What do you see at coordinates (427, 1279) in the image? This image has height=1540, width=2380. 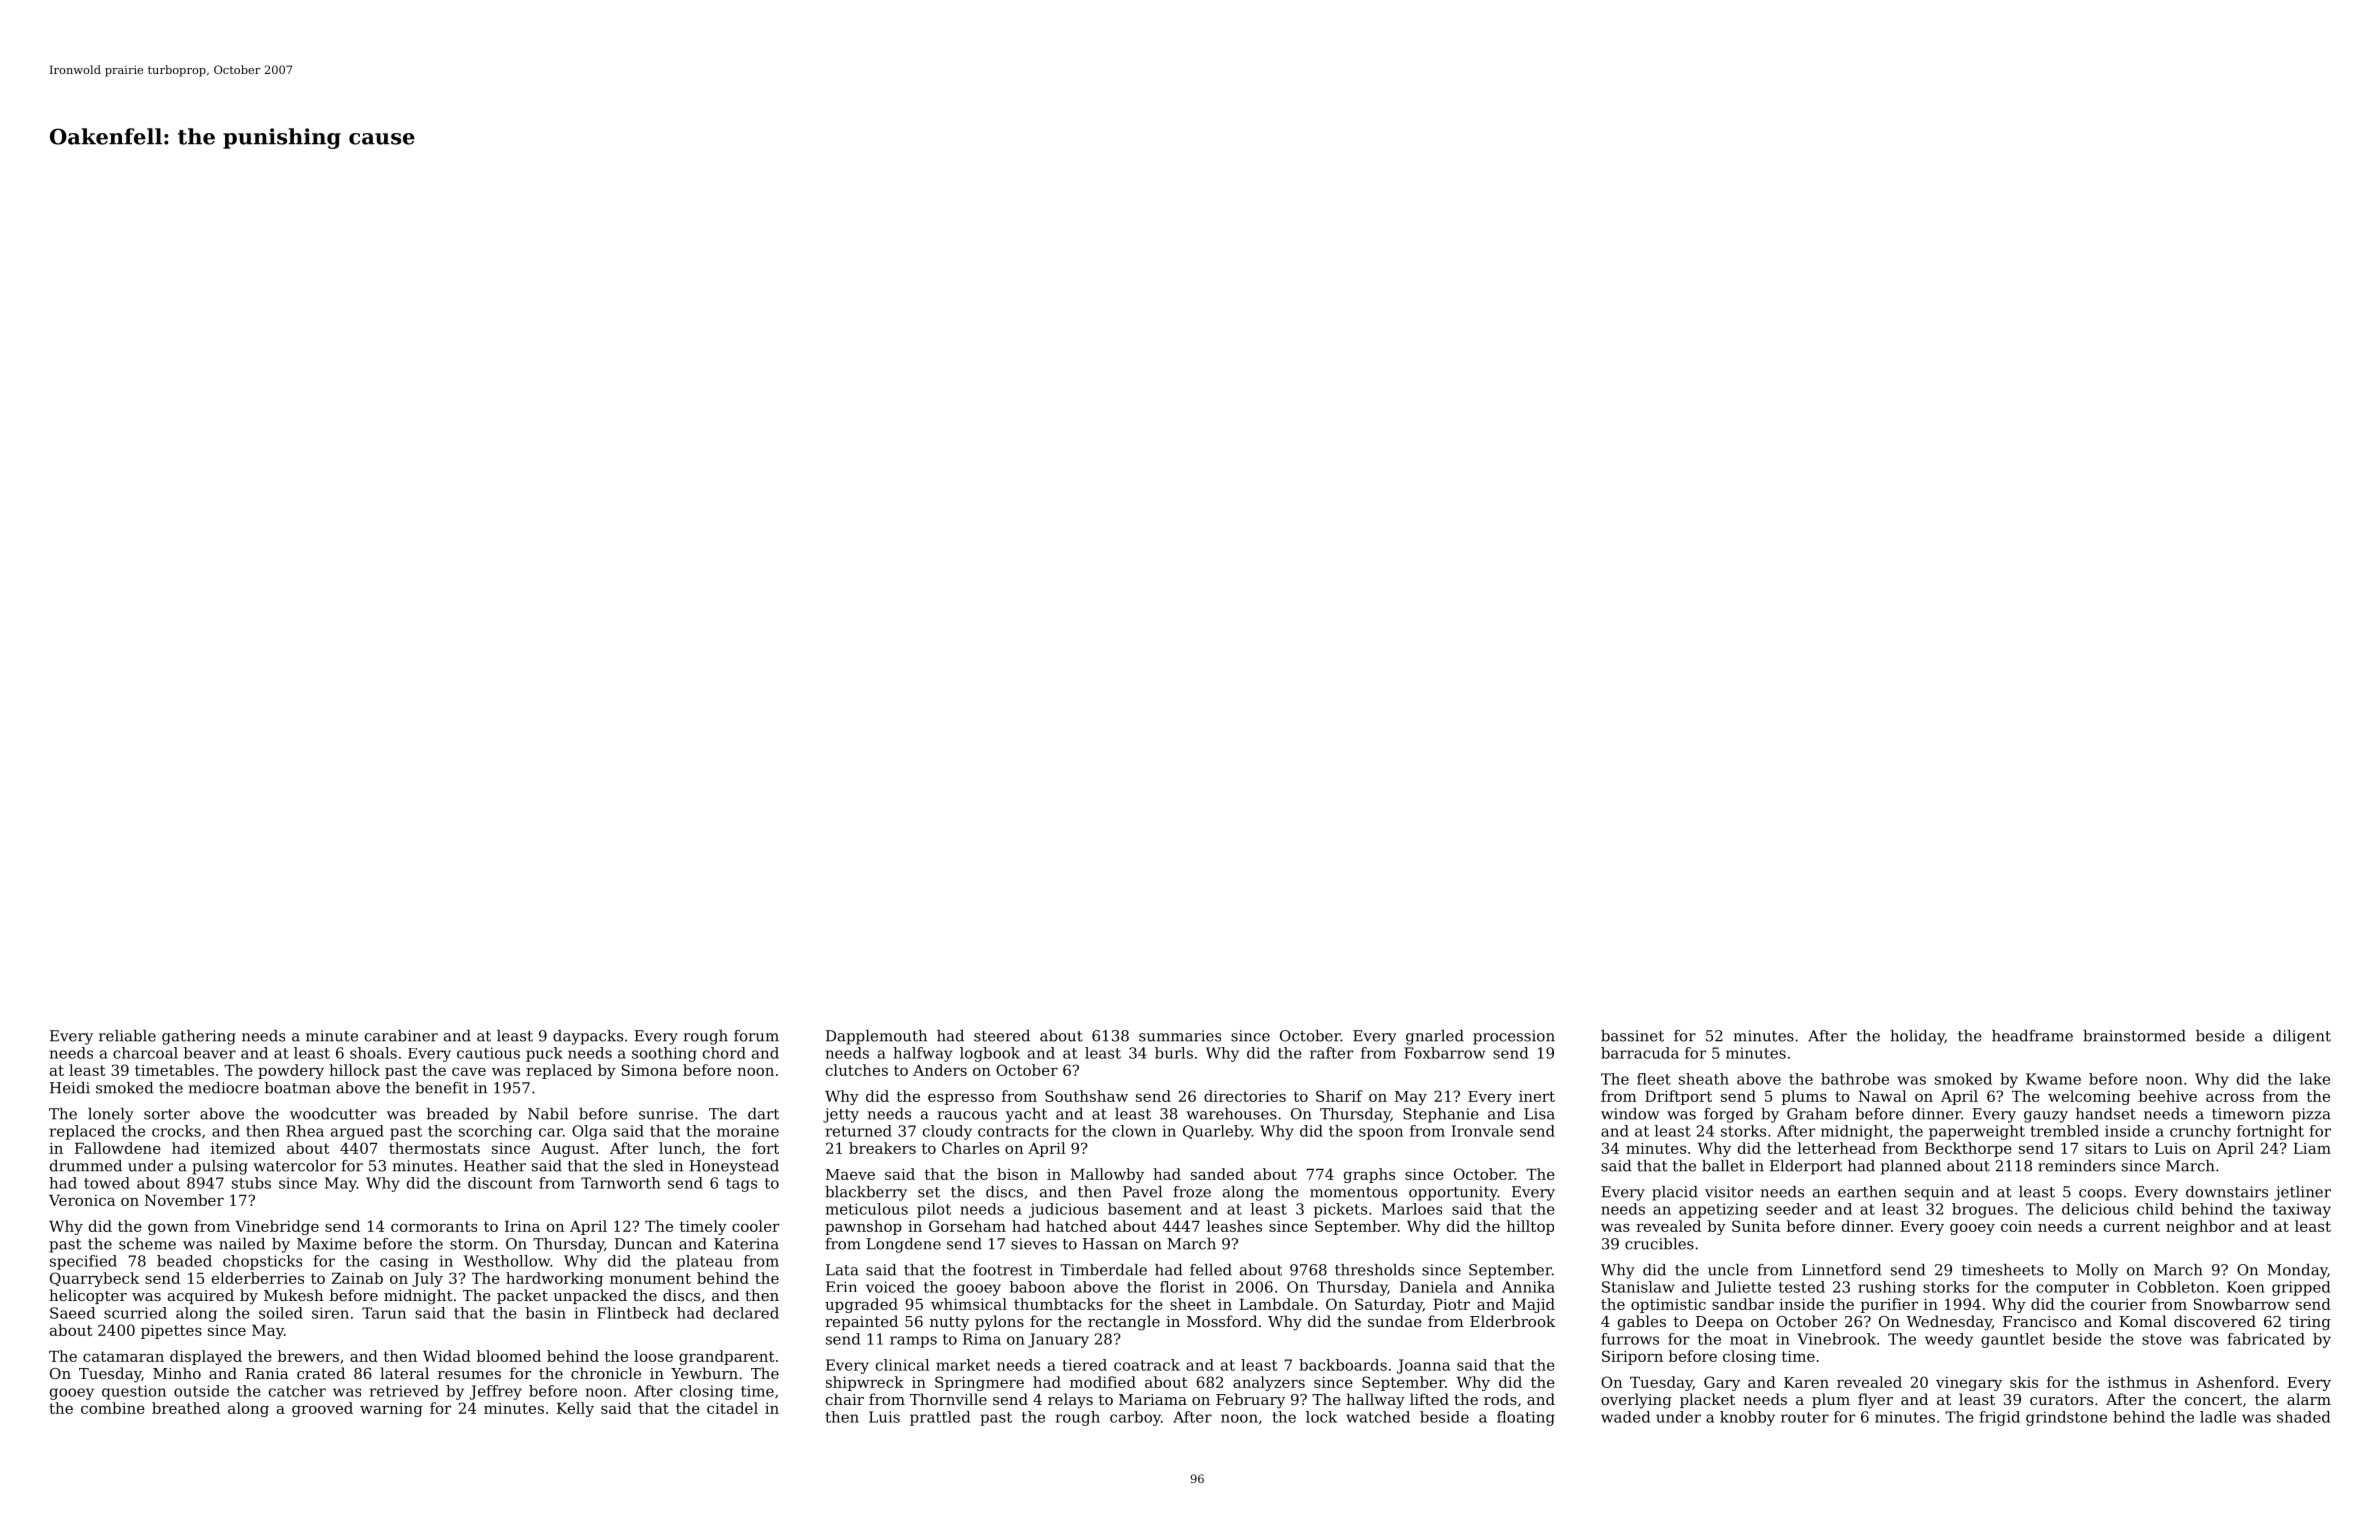 I see `July` at bounding box center [427, 1279].
